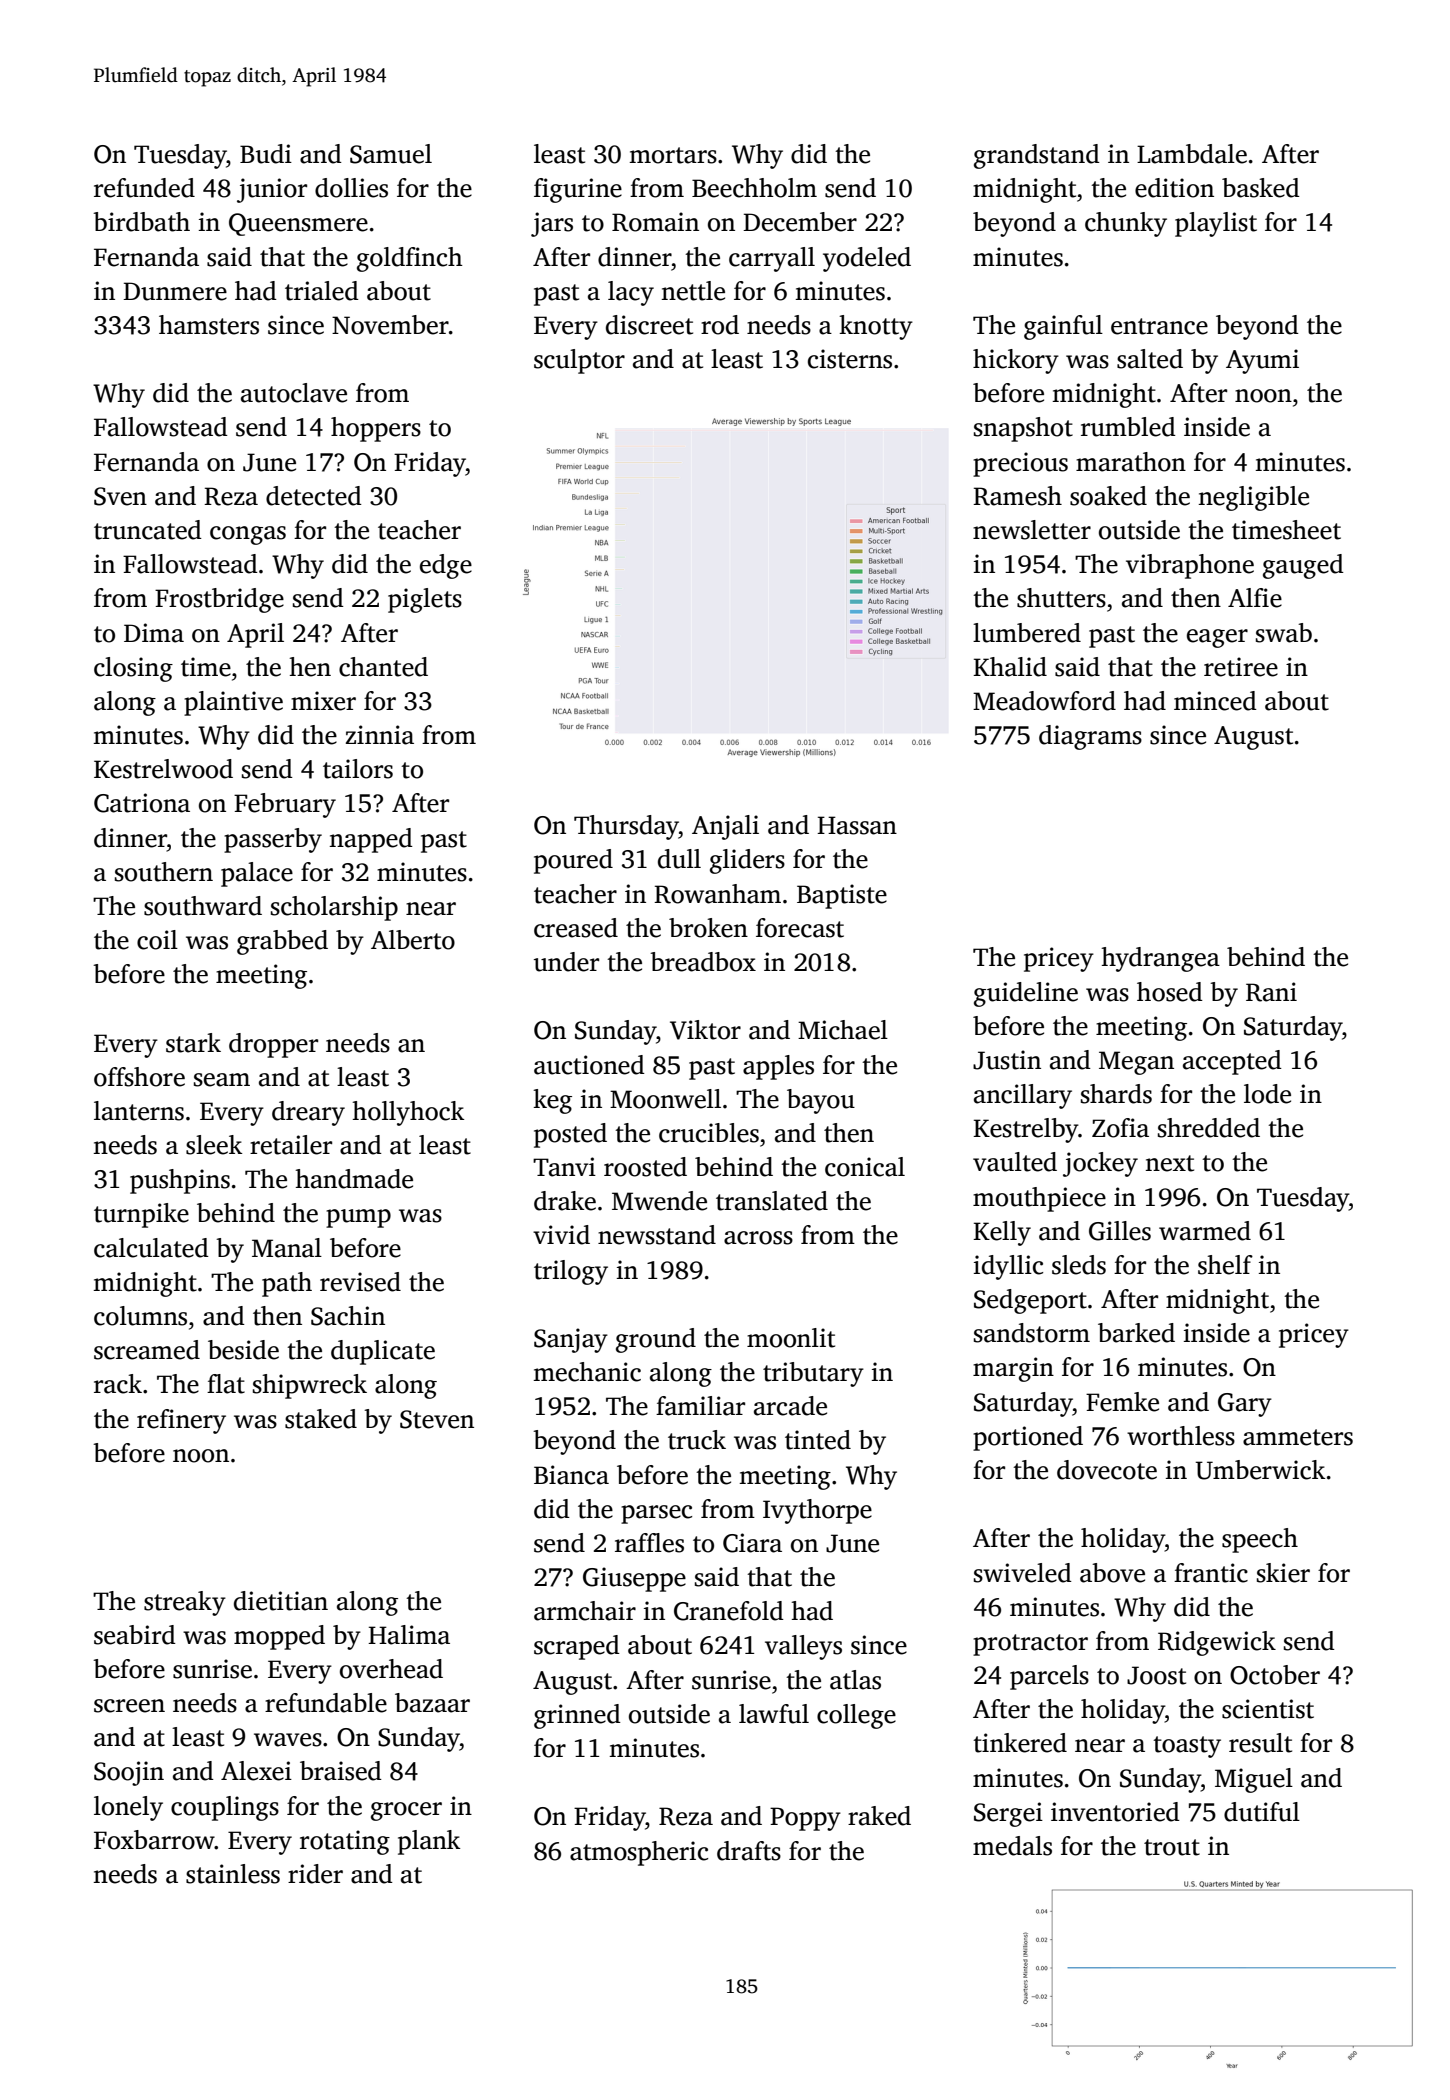  What do you see at coordinates (1172, 1847) in the document?
I see `trout` at bounding box center [1172, 1847].
